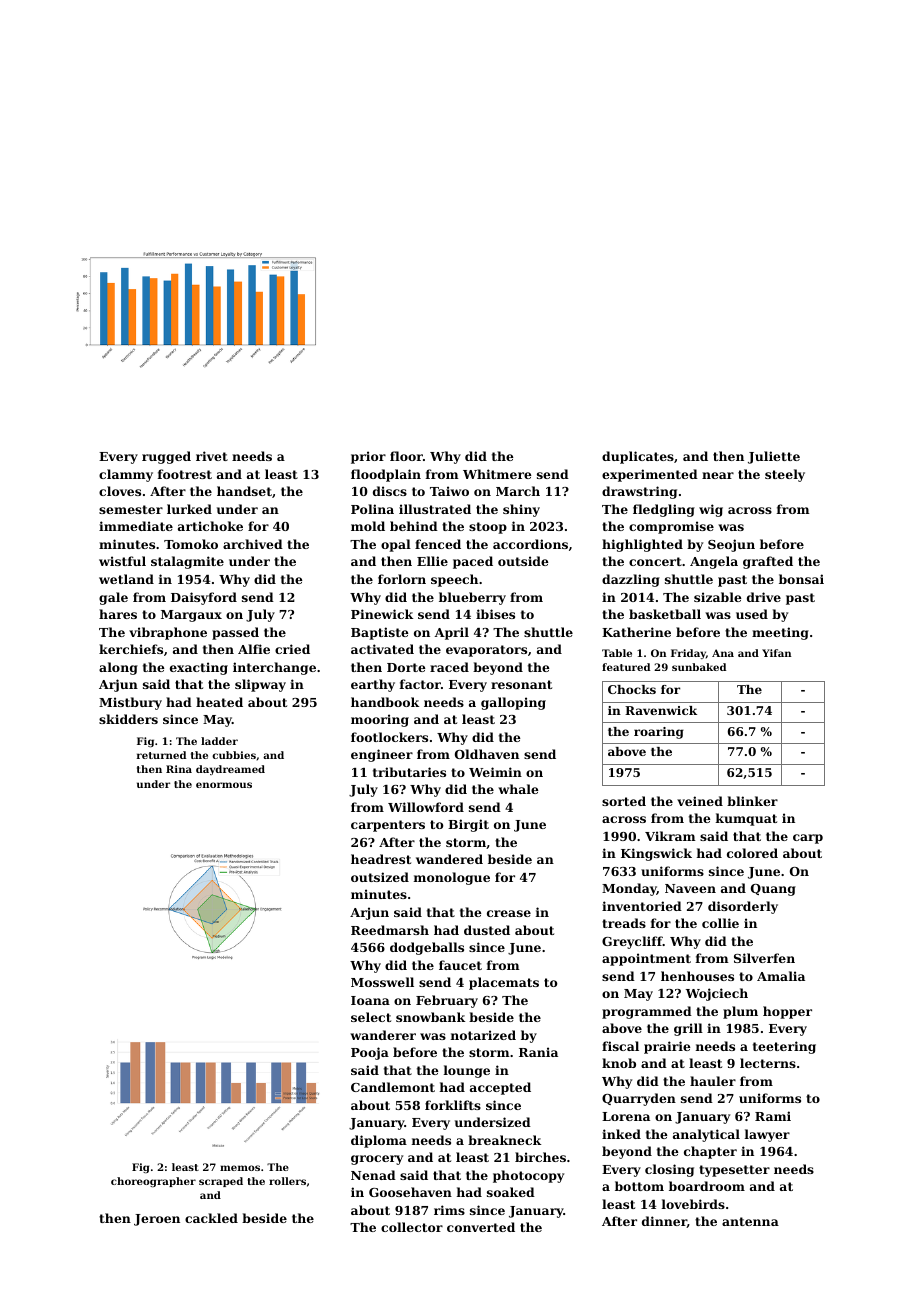  I want to click on choreographer, so click(153, 1182).
